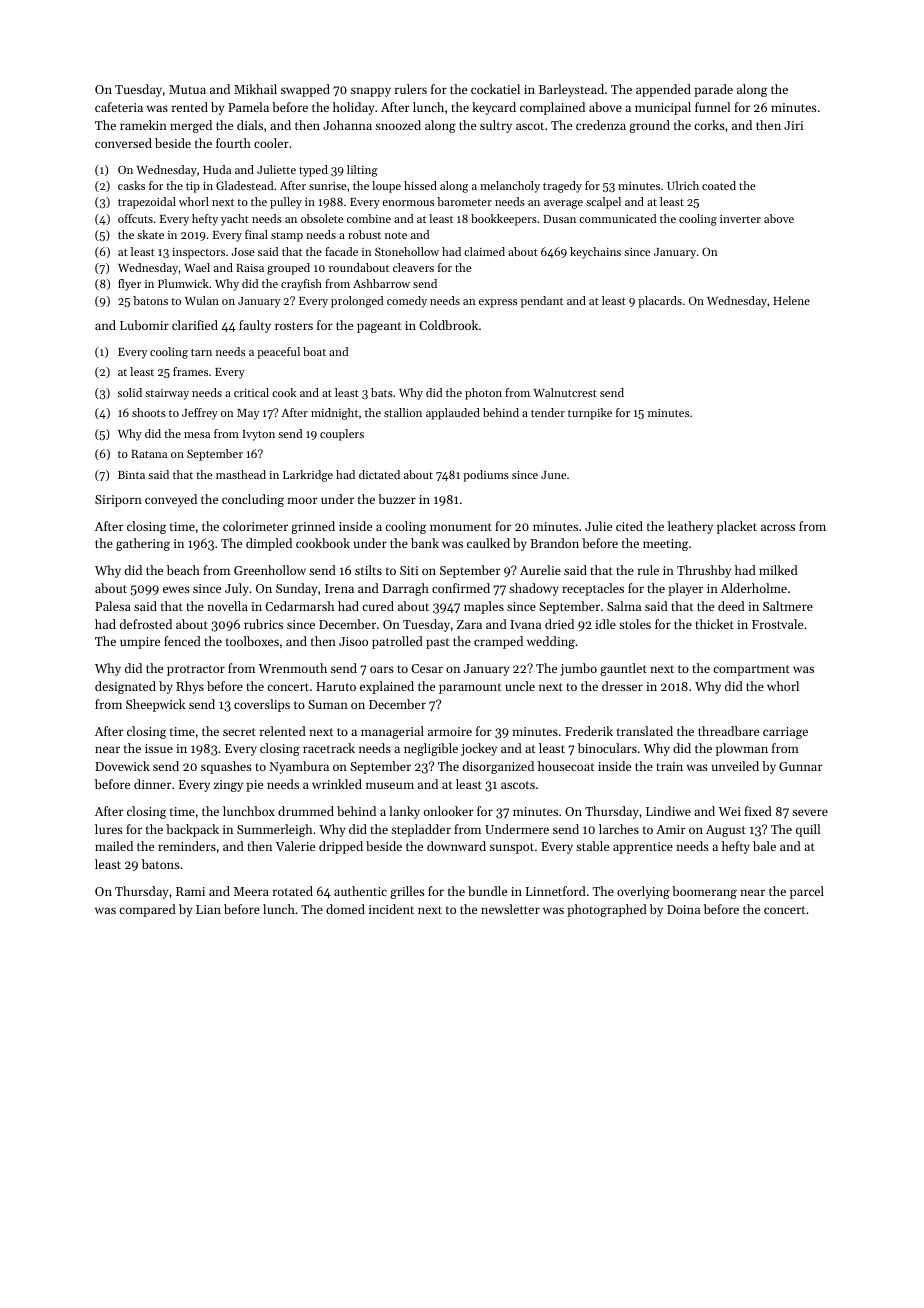 The width and height of the screenshot is (924, 1308). What do you see at coordinates (427, 668) in the screenshot?
I see `Cesar` at bounding box center [427, 668].
